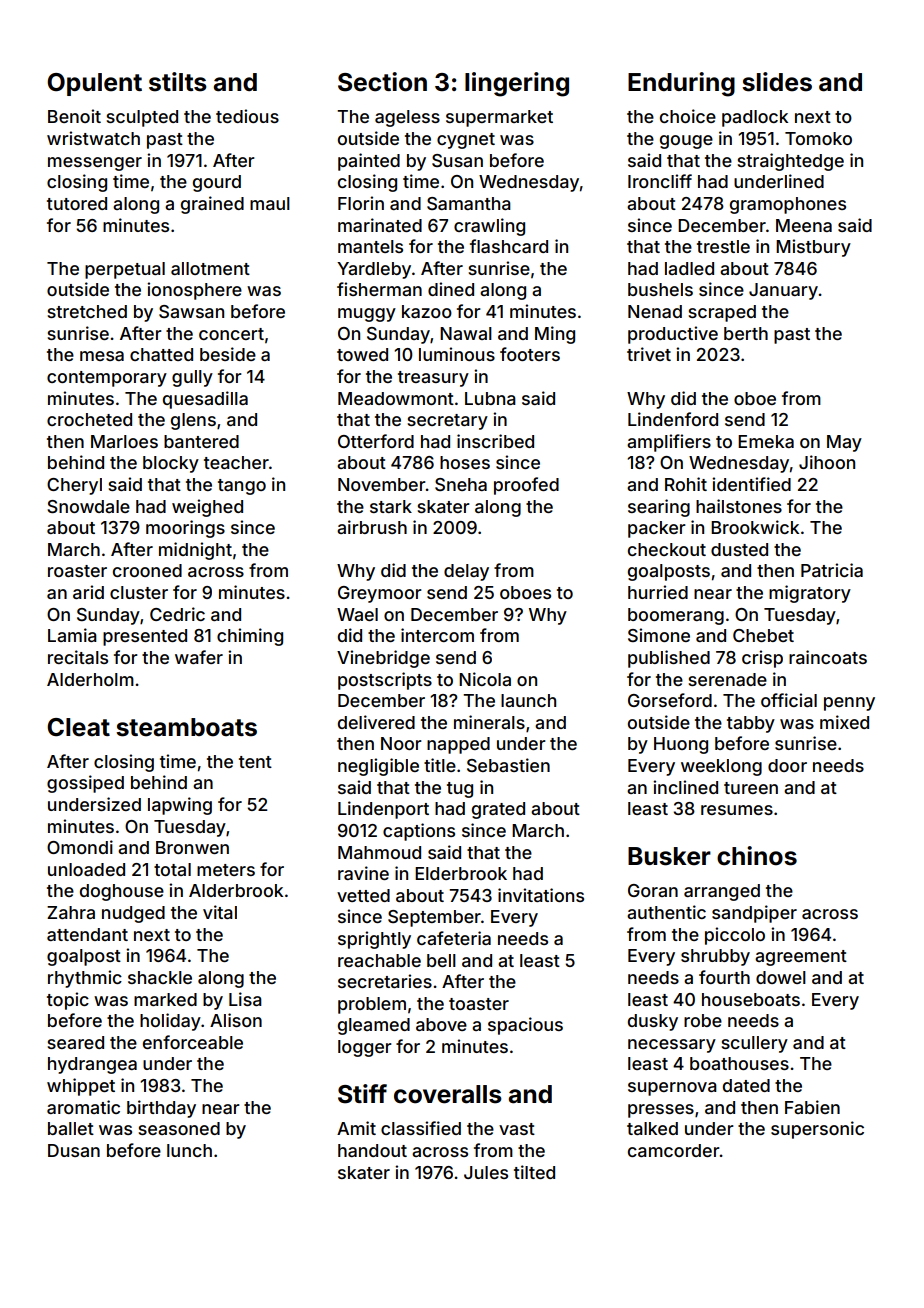 Image resolution: width=924 pixels, height=1308 pixels. I want to click on gossiped, so click(85, 784).
